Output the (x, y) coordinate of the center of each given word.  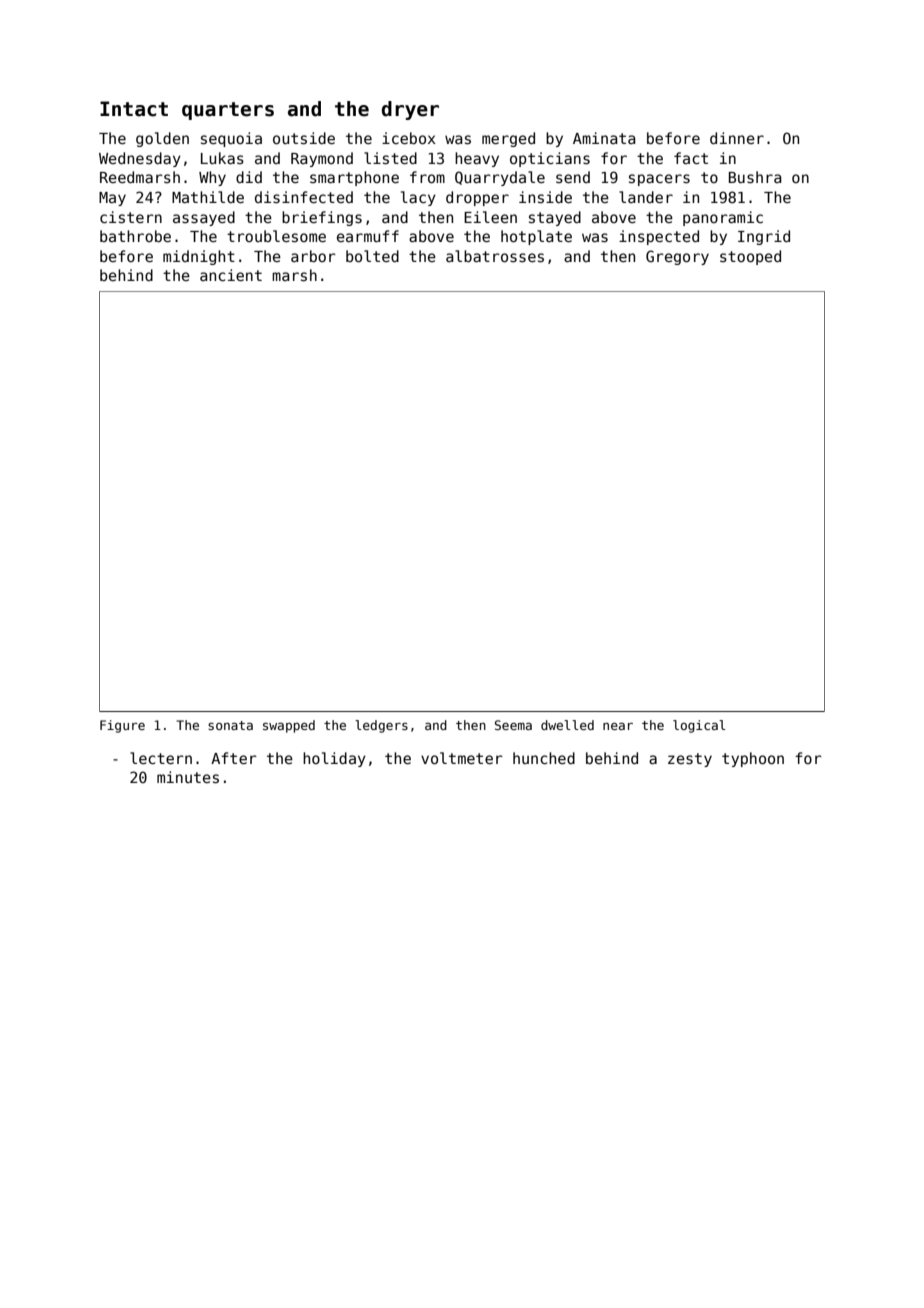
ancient (231, 275)
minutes (188, 777)
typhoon (753, 759)
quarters (228, 111)
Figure (122, 726)
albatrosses (495, 256)
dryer (410, 110)
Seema (513, 725)
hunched (544, 758)
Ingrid (764, 237)
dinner (737, 138)
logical (699, 726)
